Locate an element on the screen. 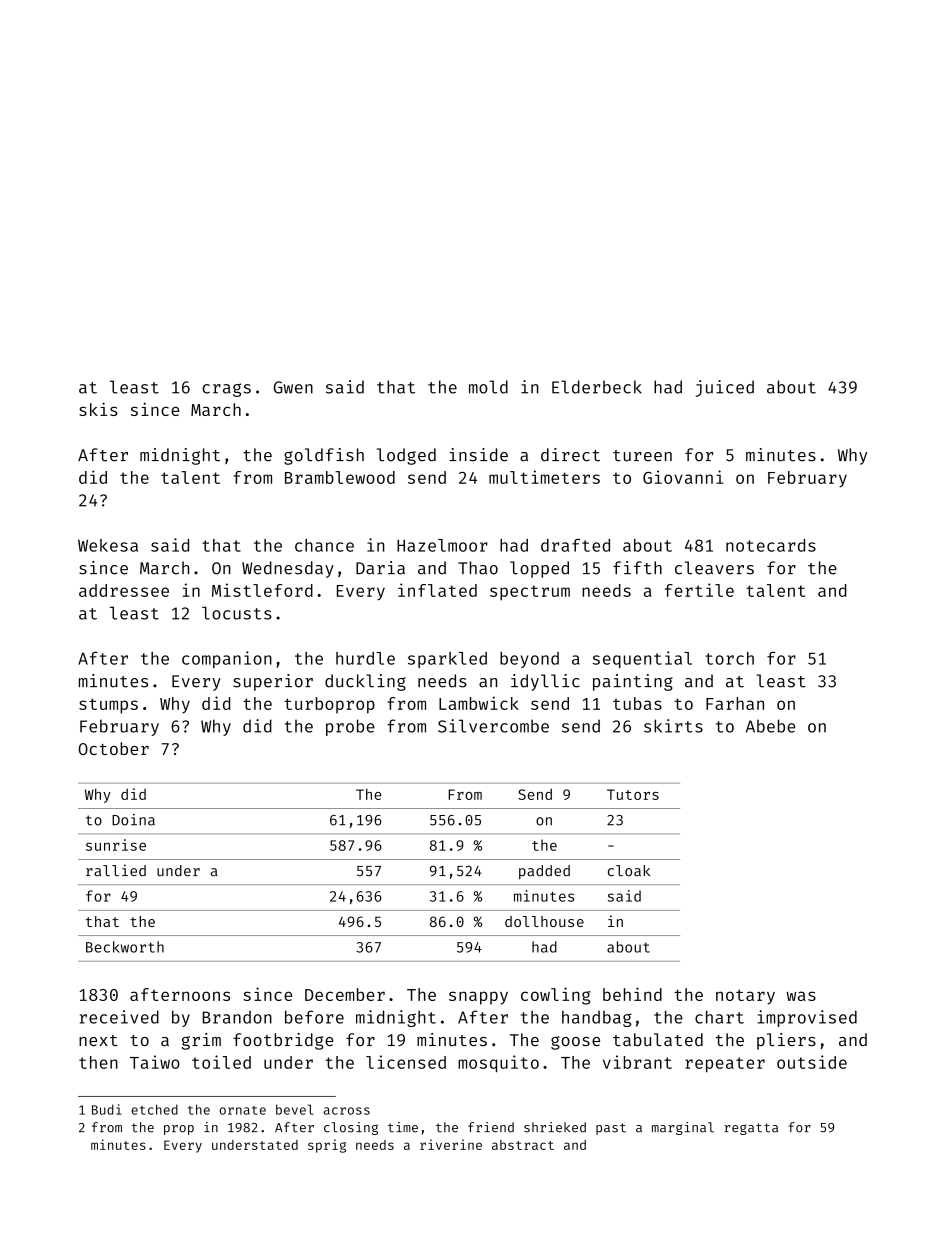 Image resolution: width=952 pixels, height=1233 pixels. snappy is located at coordinates (478, 998).
